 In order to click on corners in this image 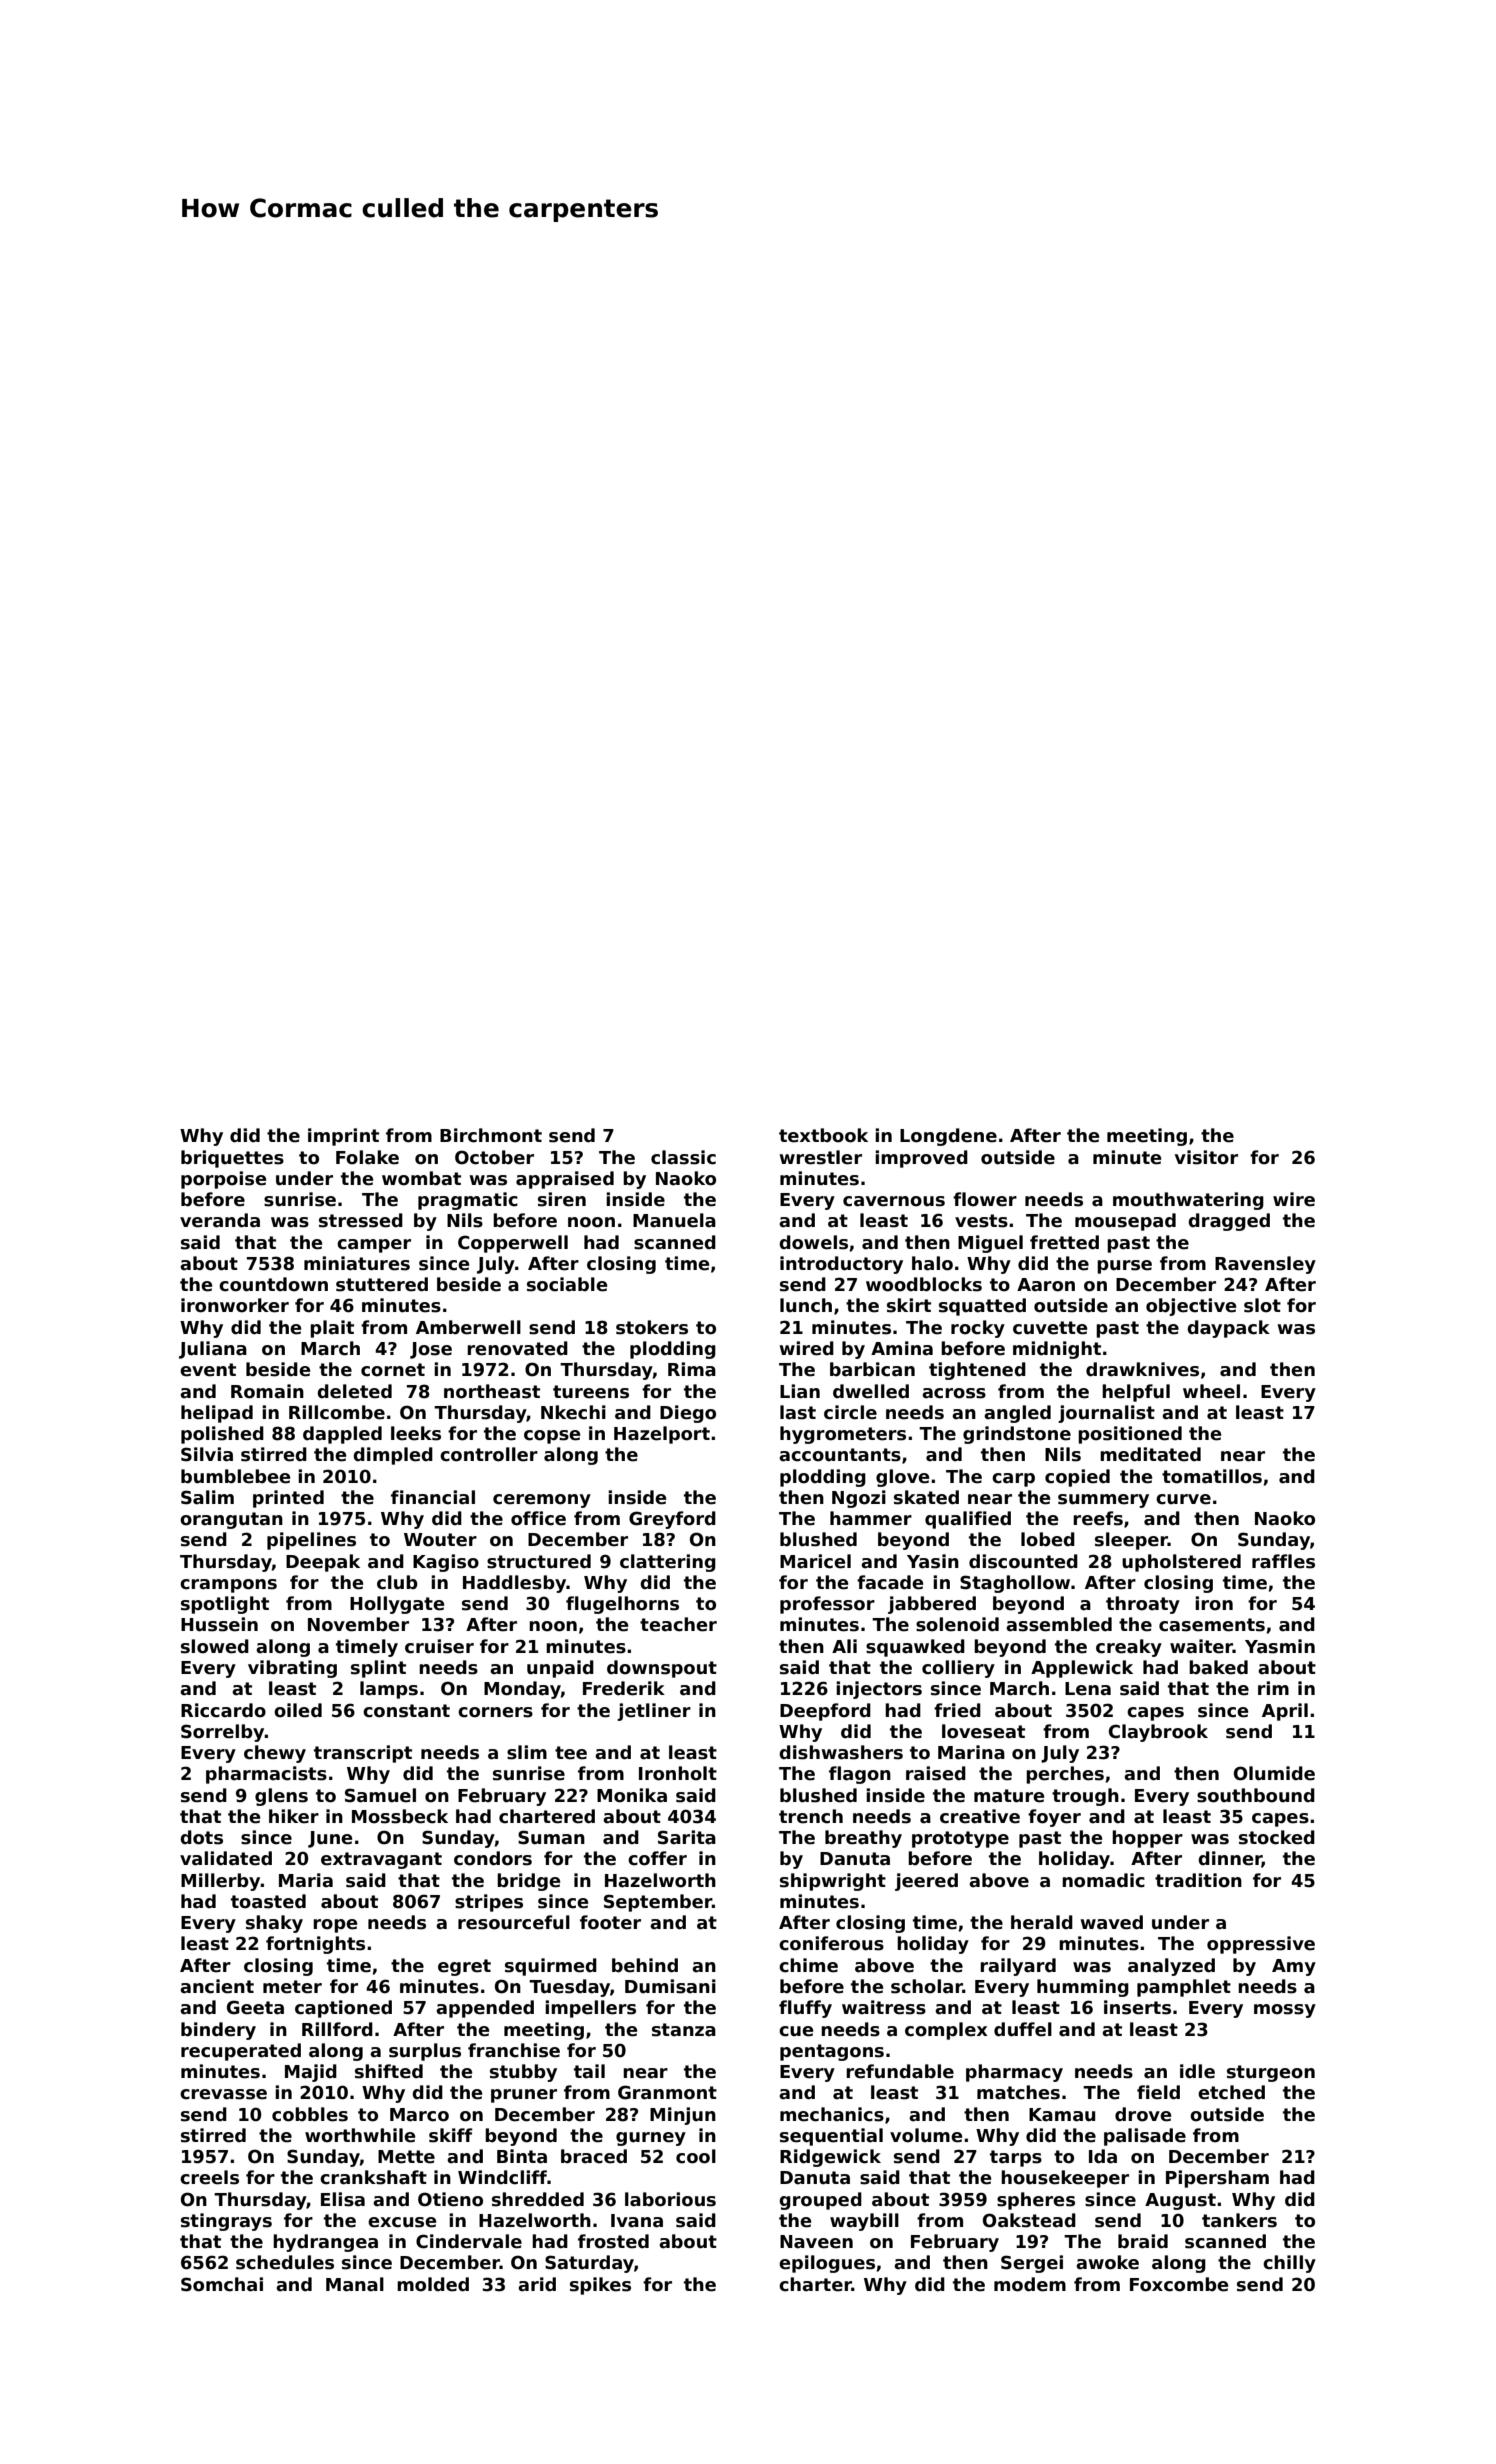, I will do `click(495, 1712)`.
